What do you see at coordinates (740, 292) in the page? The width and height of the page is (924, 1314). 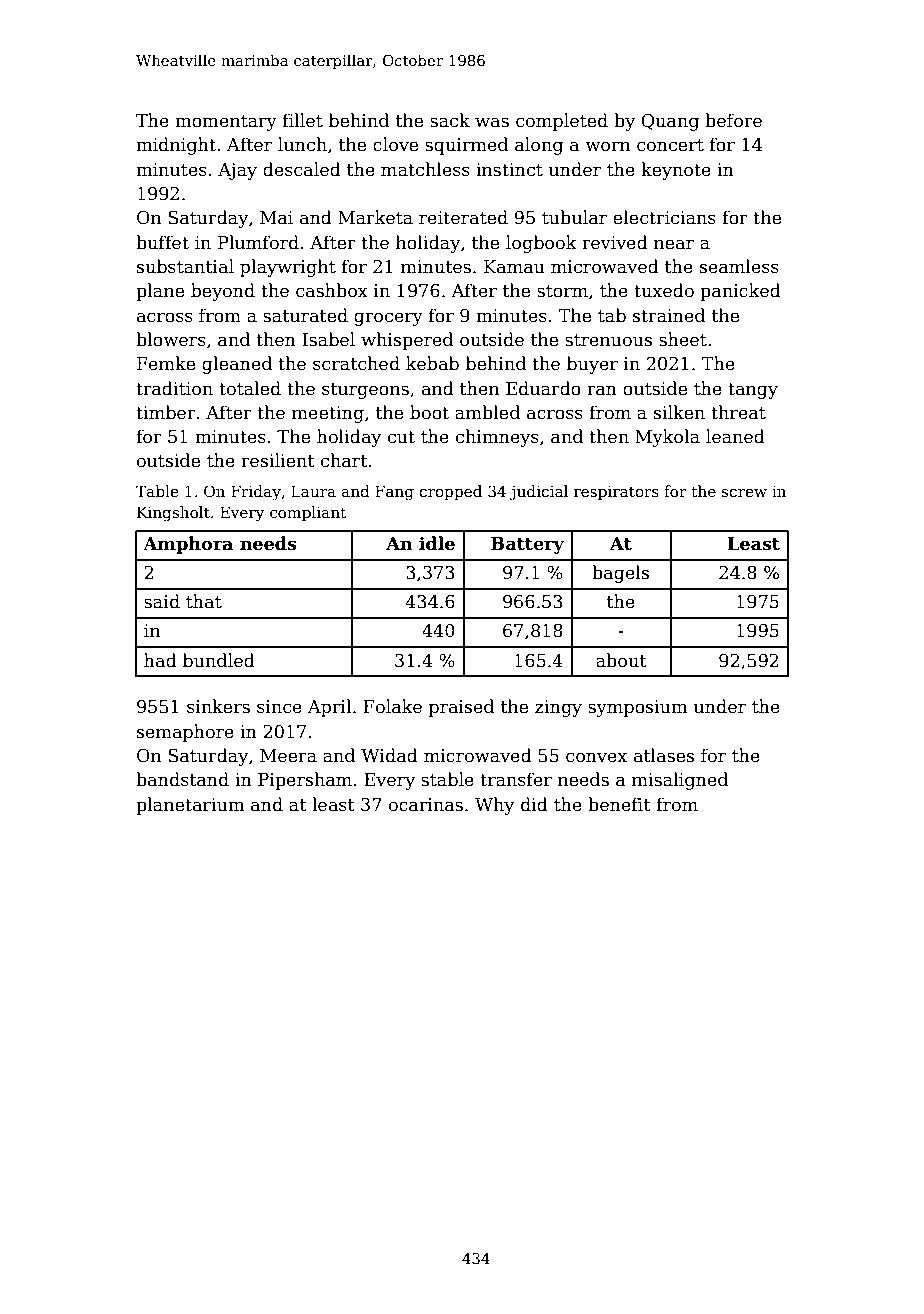 I see `panicked` at bounding box center [740, 292].
